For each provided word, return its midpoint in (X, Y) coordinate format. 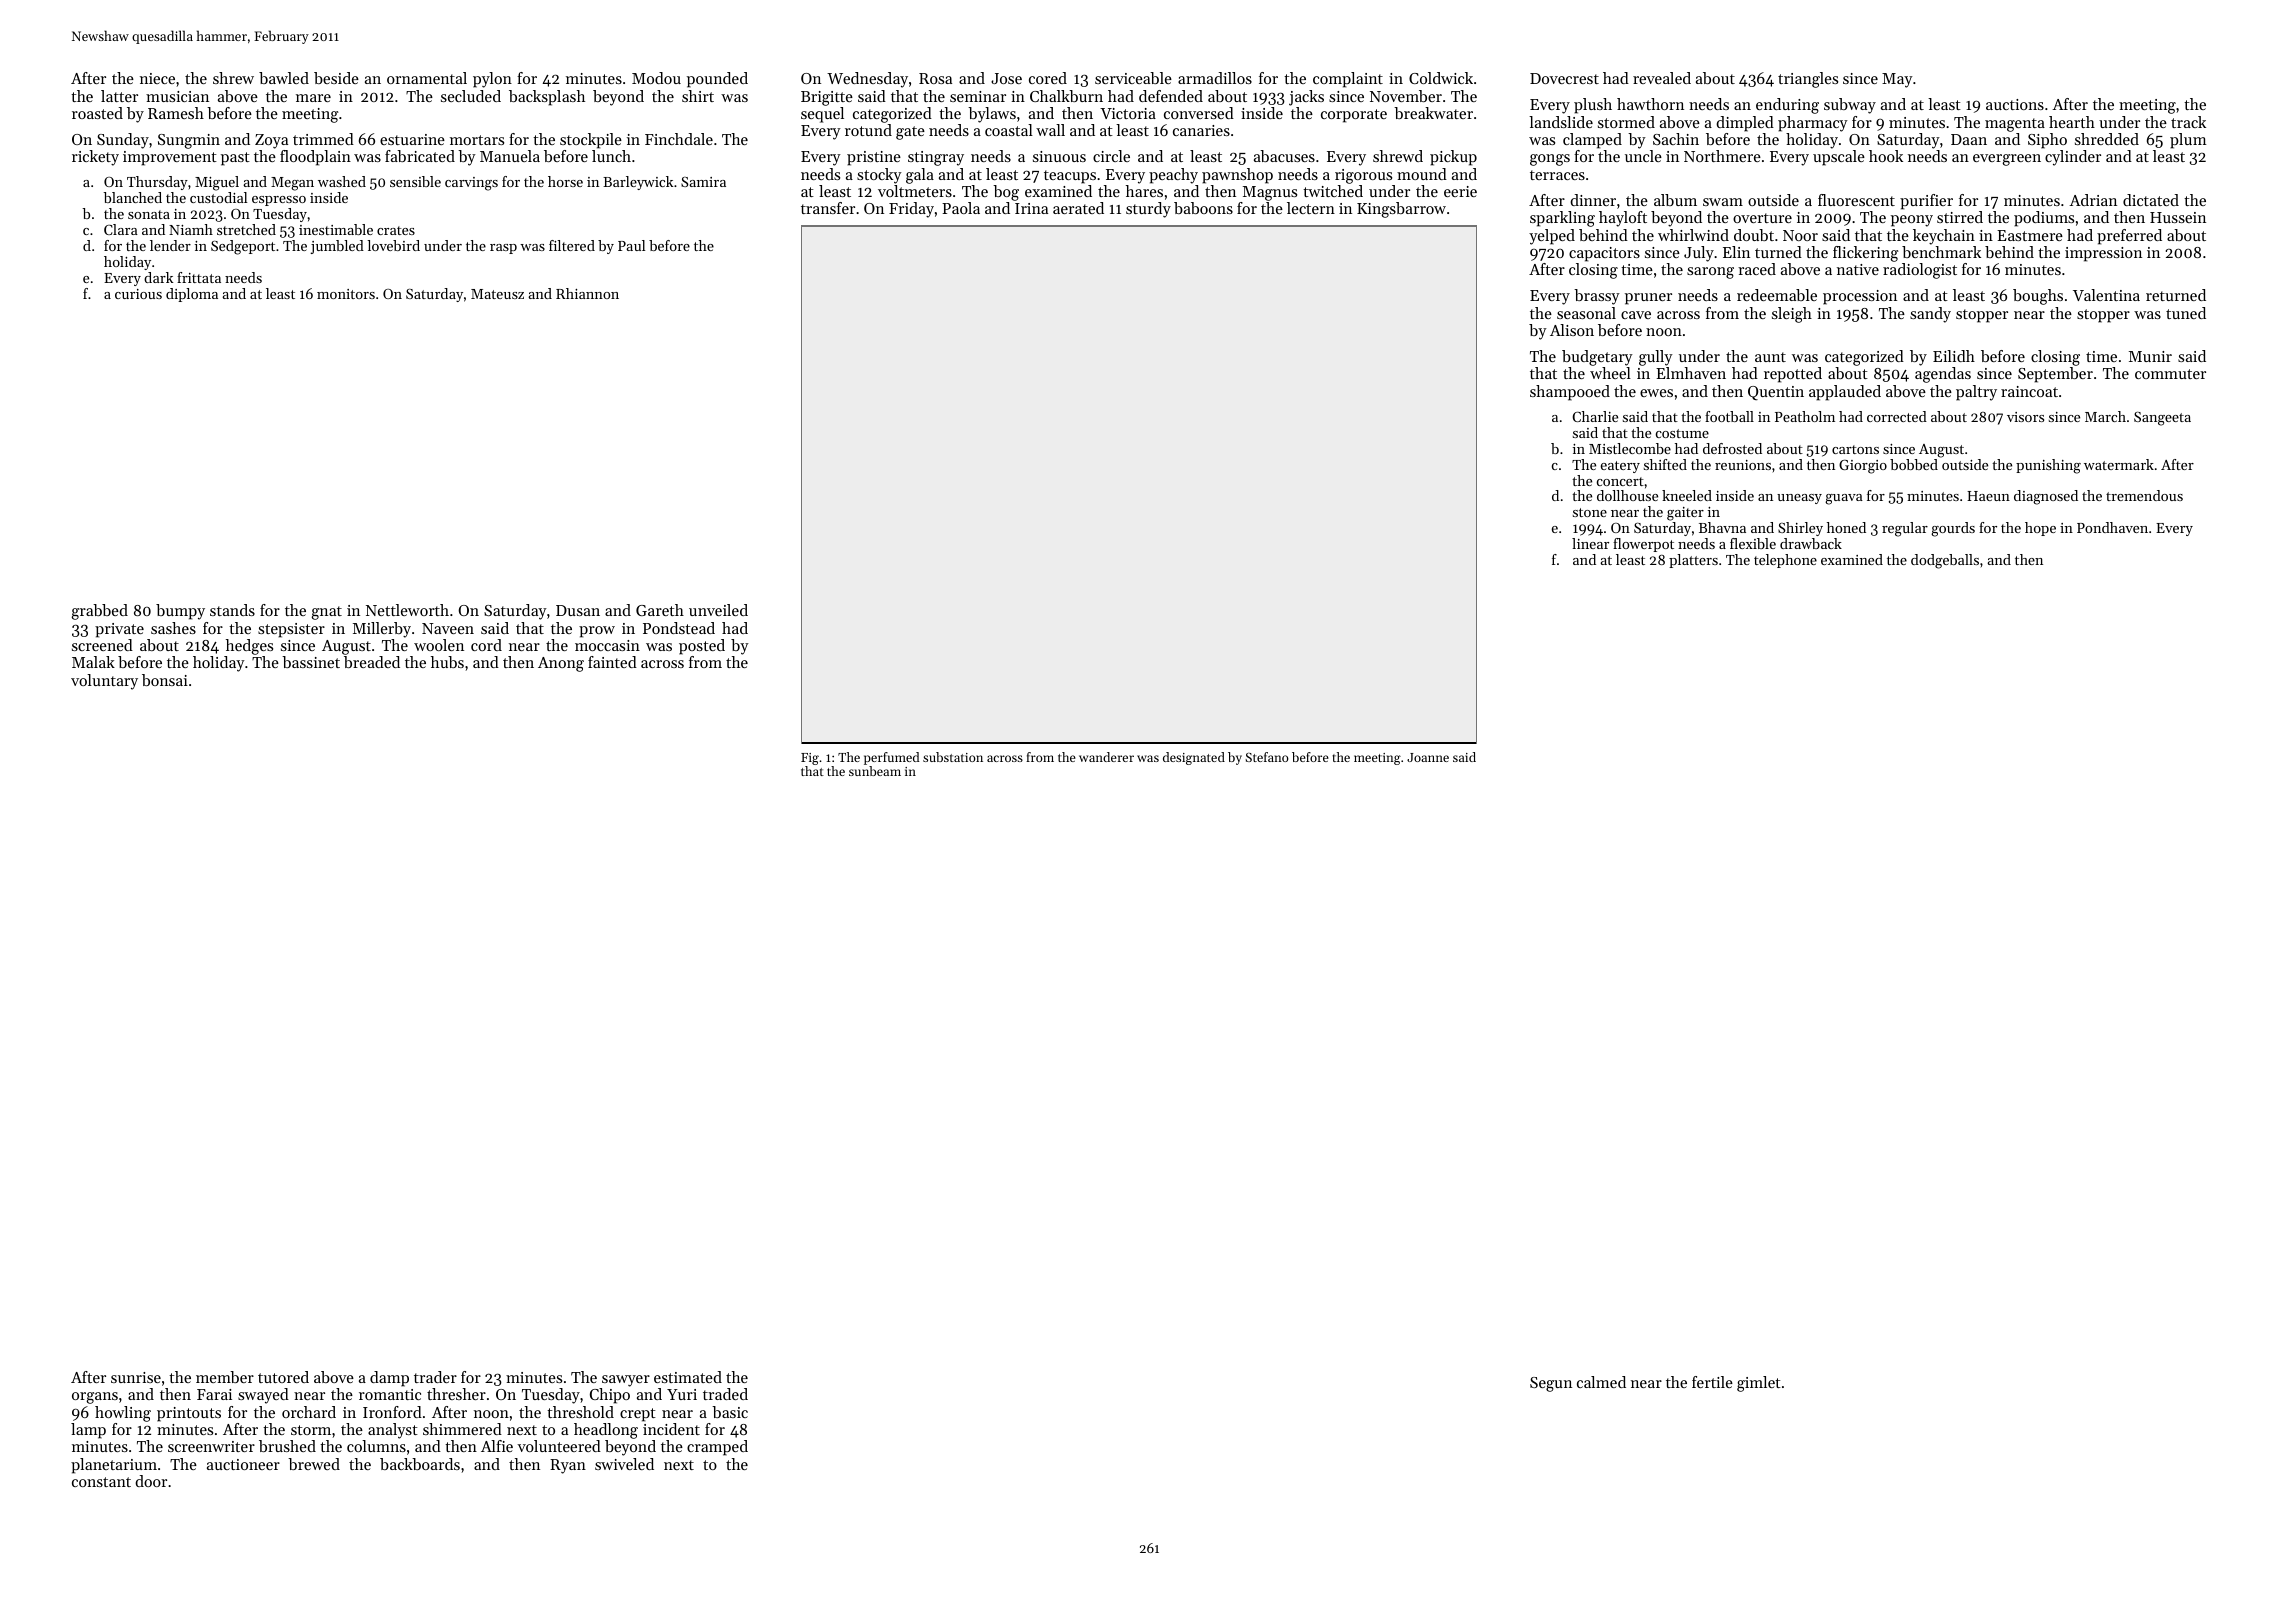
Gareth (660, 610)
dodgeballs (1945, 561)
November (1406, 96)
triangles (1808, 80)
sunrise (136, 1377)
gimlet (1759, 1384)
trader (435, 1377)
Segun (1551, 1384)
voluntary (104, 682)
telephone (1785, 561)
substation (953, 757)
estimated (688, 1377)
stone (1590, 512)
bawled (284, 78)
